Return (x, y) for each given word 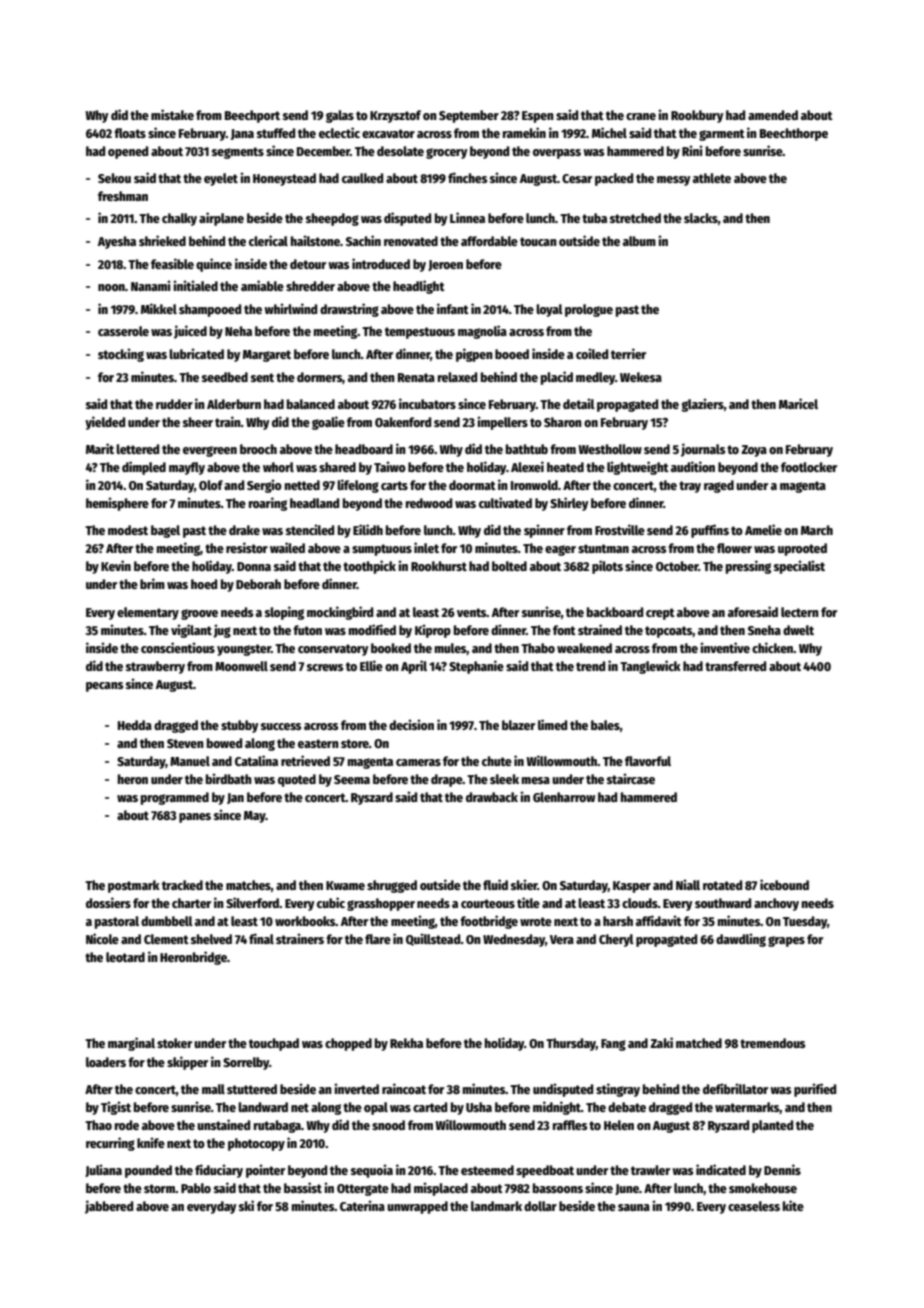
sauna (634, 1207)
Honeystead (284, 179)
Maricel (798, 403)
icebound (784, 884)
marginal (131, 1044)
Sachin (363, 240)
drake (244, 530)
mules (451, 649)
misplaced (441, 1189)
